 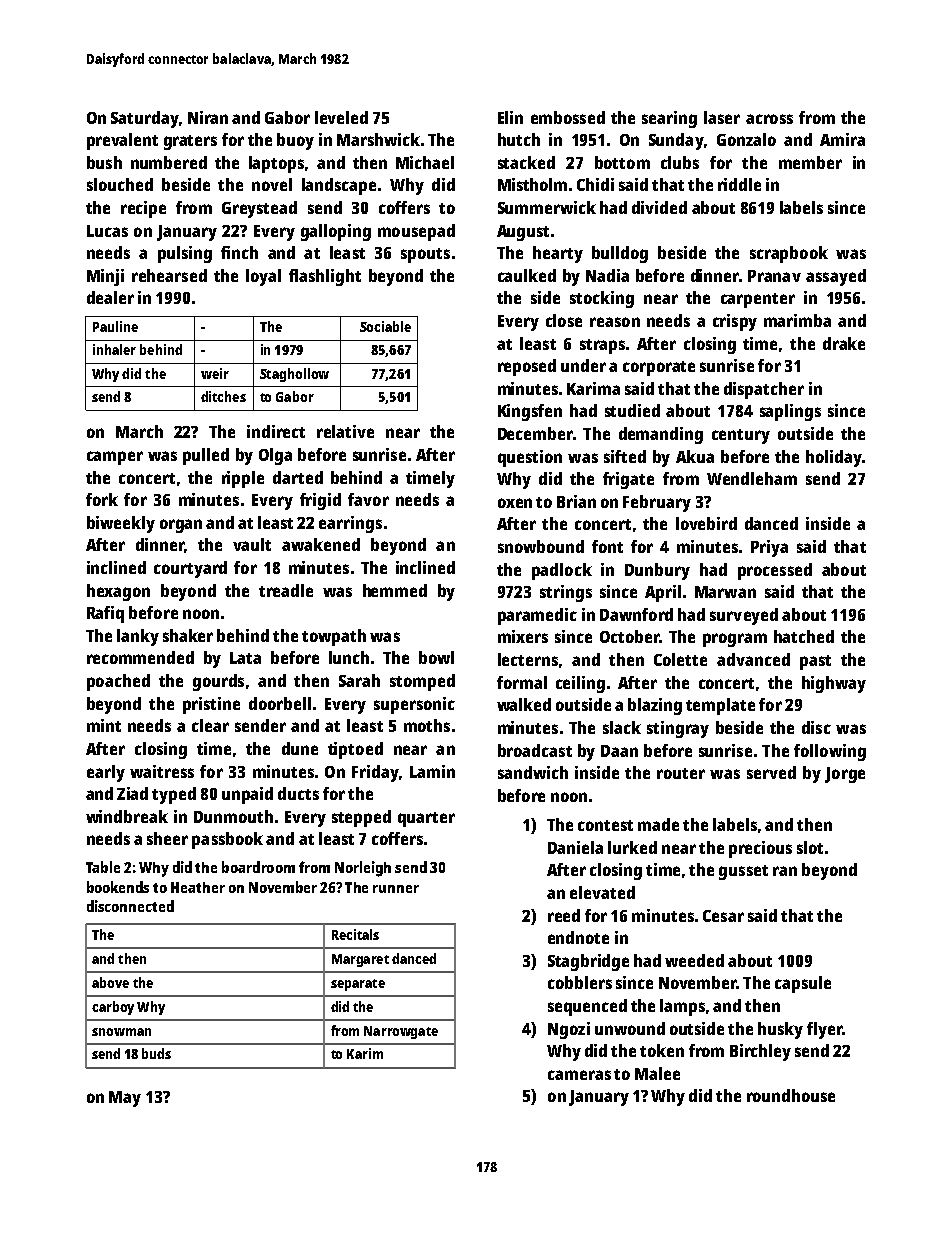 I want to click on December, so click(x=535, y=433).
